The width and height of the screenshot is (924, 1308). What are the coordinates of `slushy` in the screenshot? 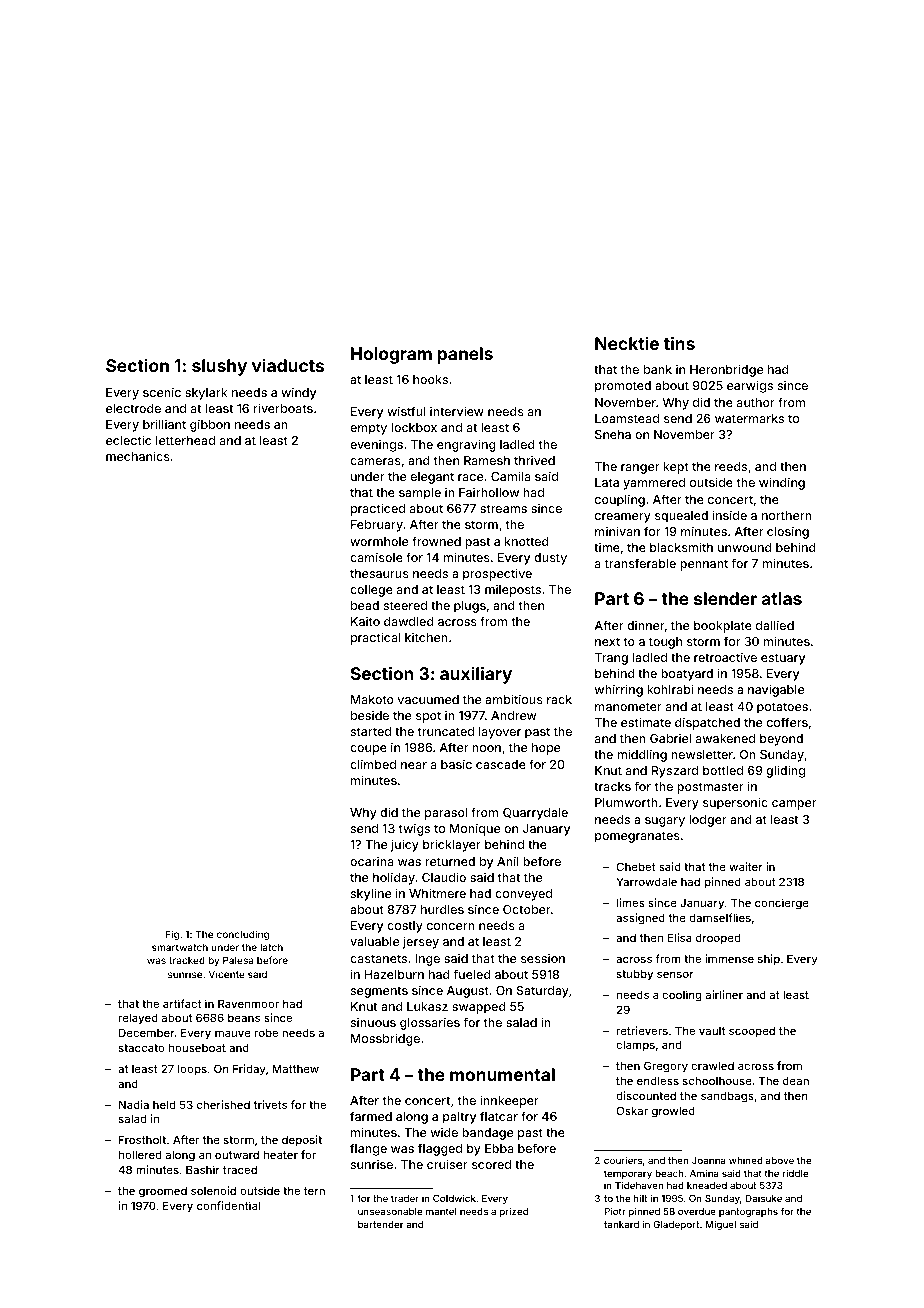 It's located at (219, 367).
